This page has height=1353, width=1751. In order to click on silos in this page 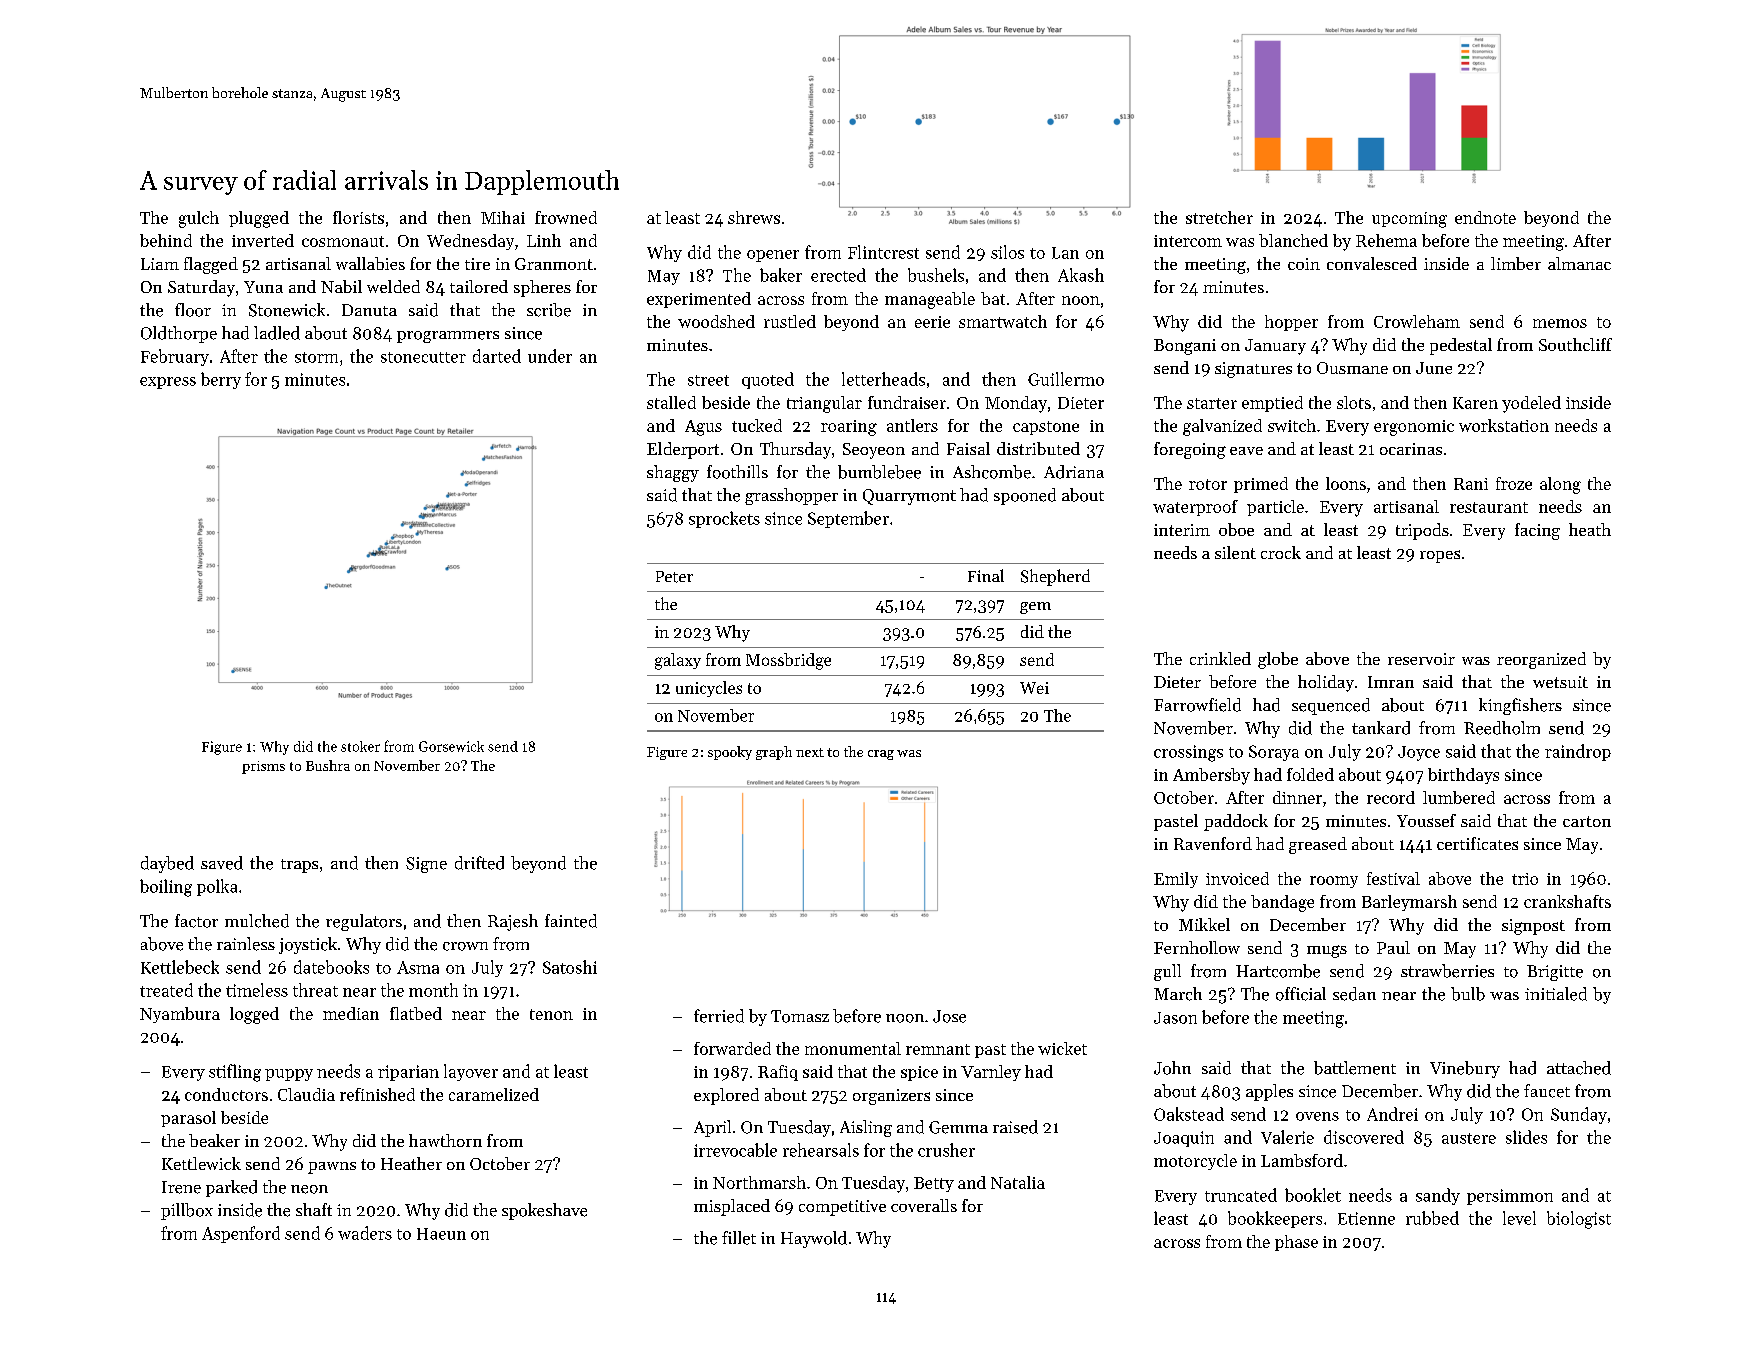, I will do `click(1007, 252)`.
